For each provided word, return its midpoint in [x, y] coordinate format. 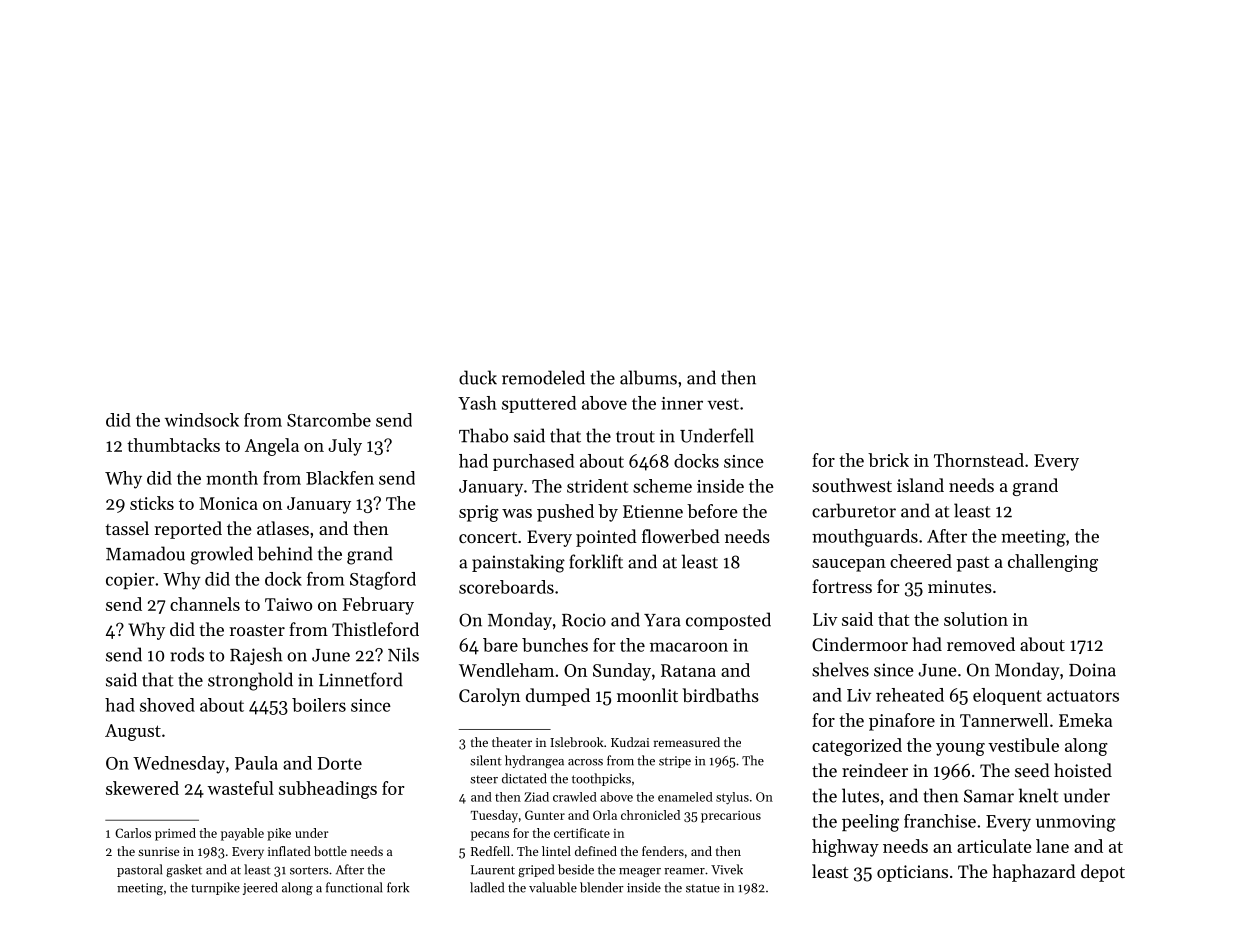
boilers [319, 705]
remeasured [687, 742]
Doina [1092, 670]
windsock [202, 420]
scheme [662, 486]
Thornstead [979, 460]
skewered [142, 788]
